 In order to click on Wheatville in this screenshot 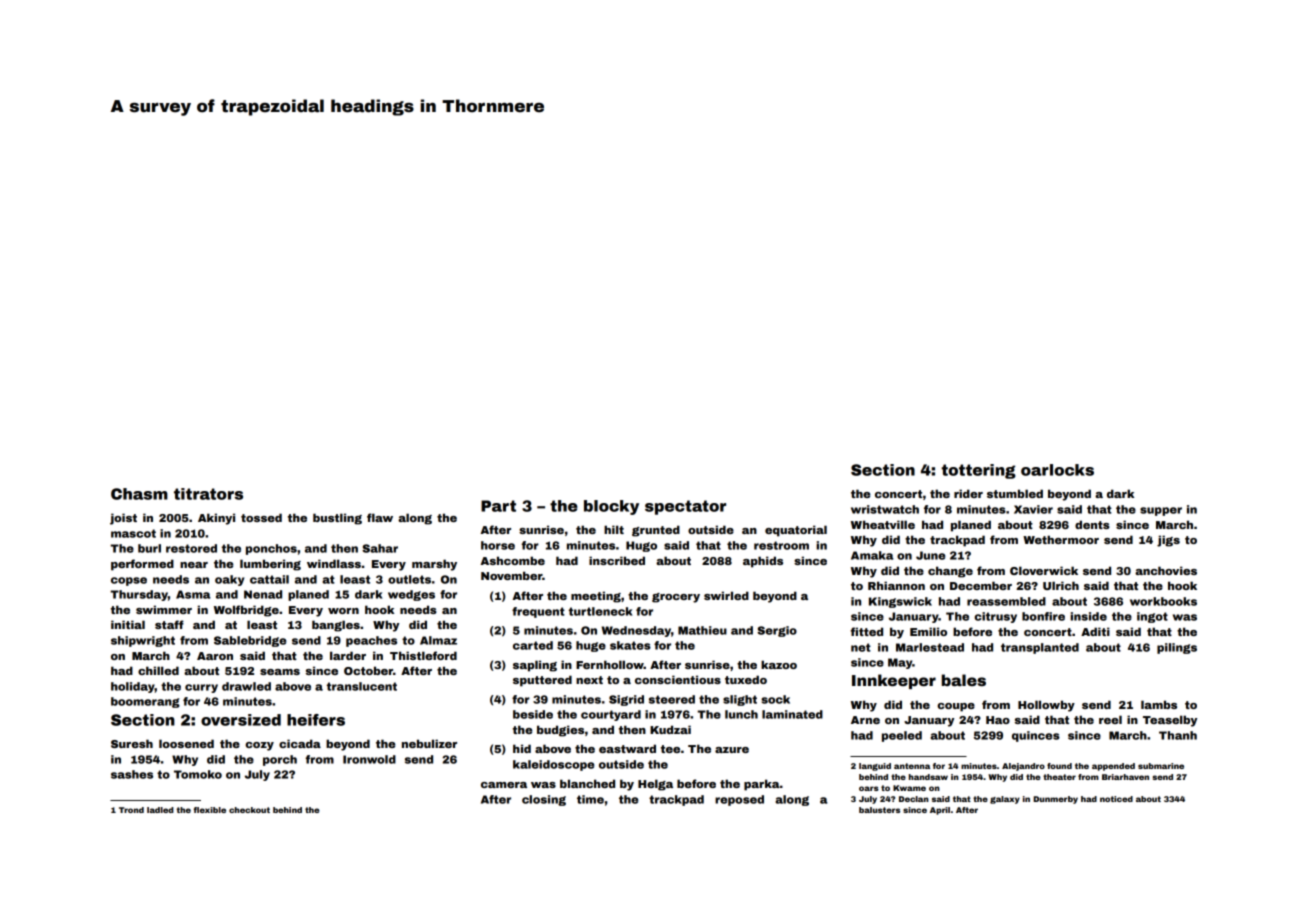, I will do `click(883, 524)`.
